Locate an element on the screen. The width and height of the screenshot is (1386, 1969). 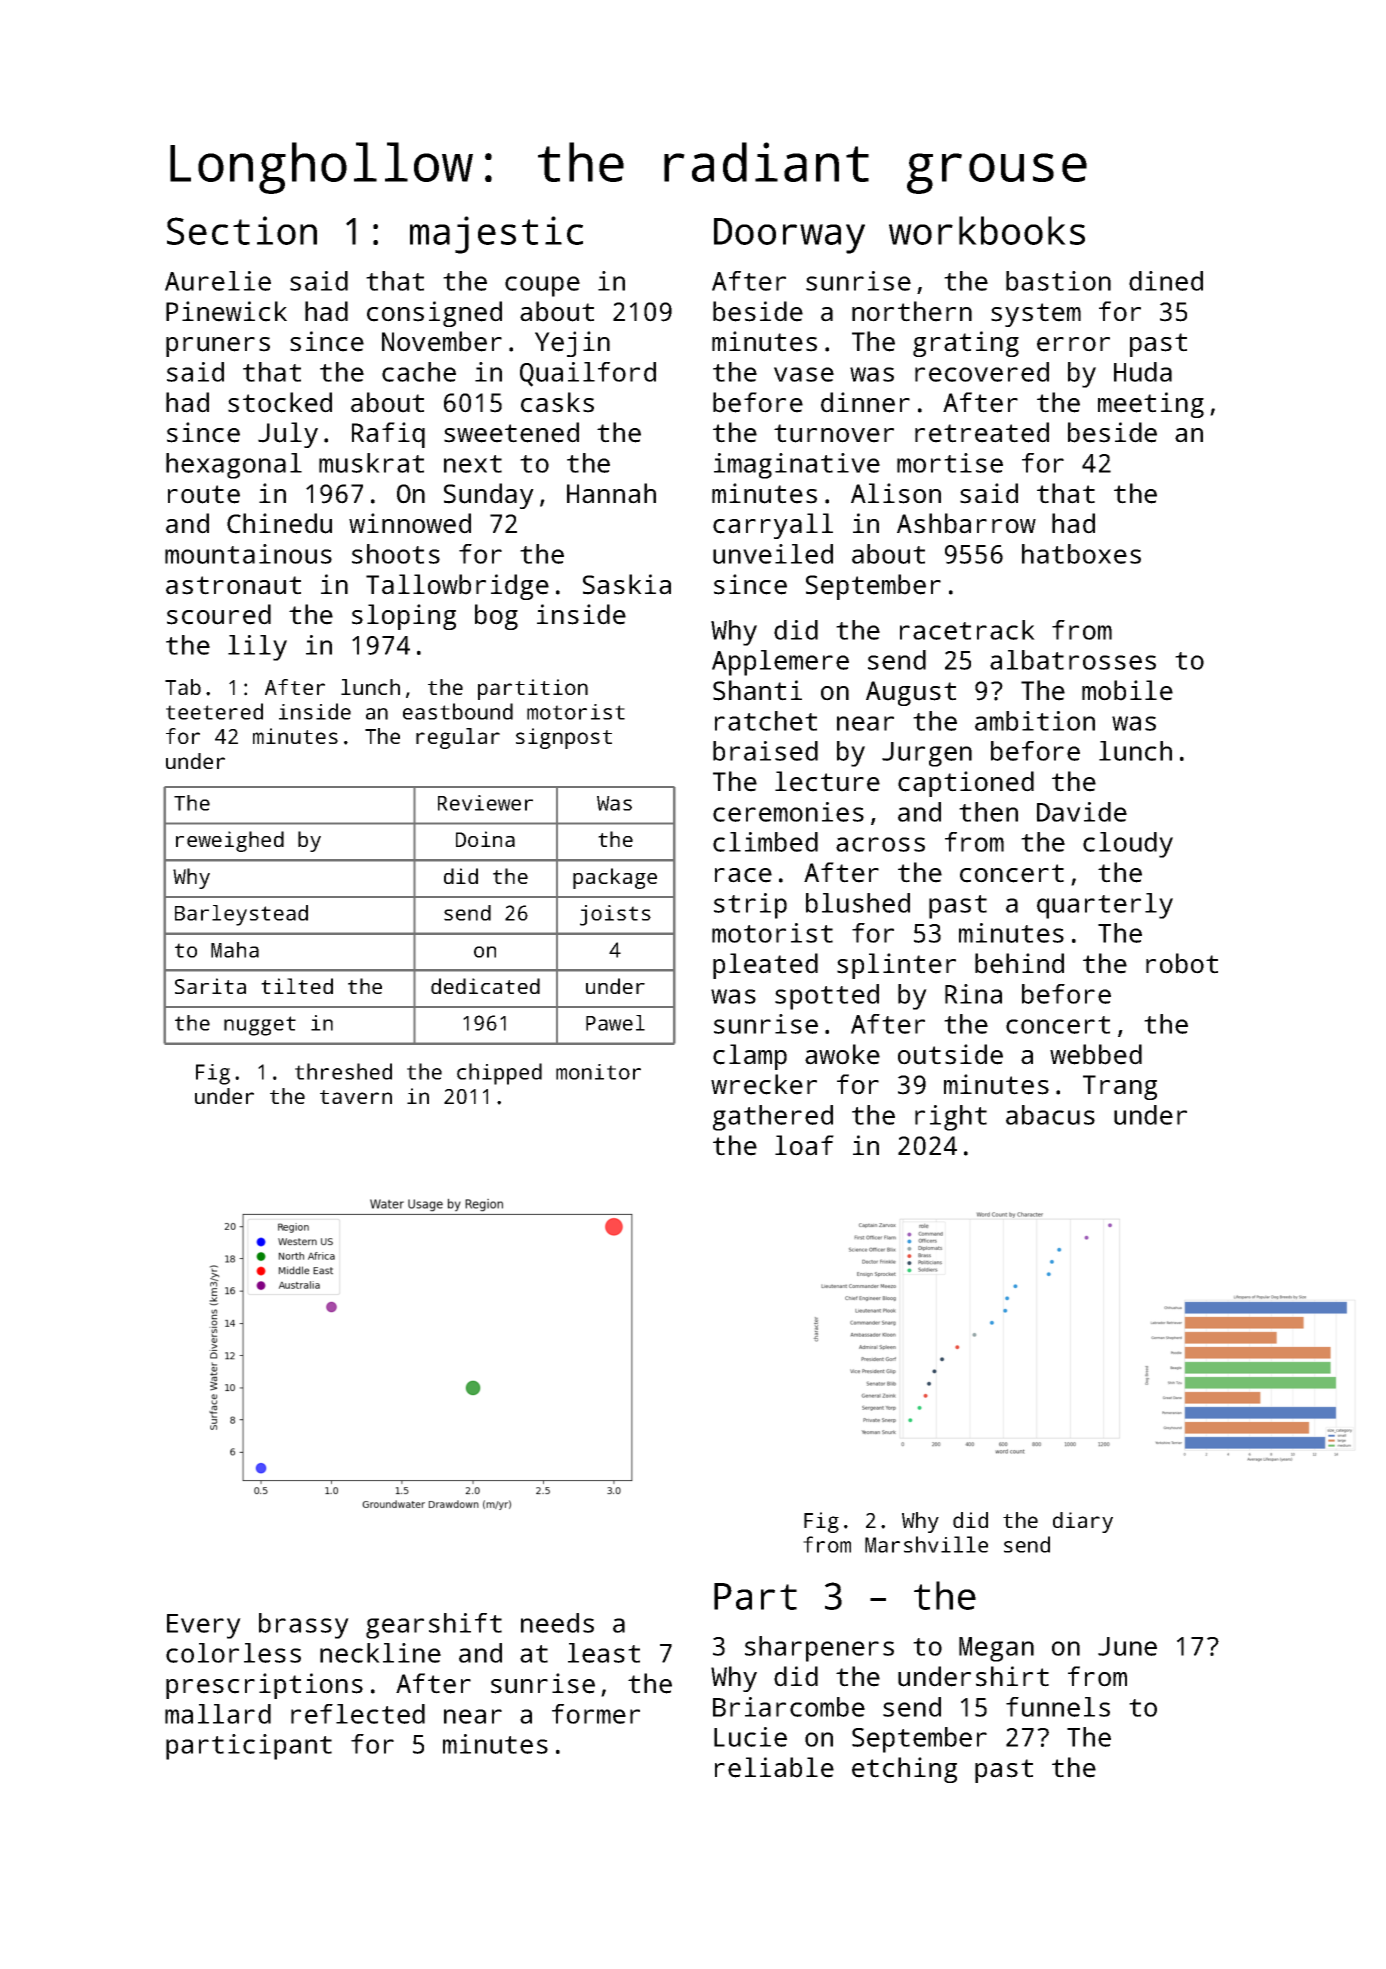
pruners is located at coordinates (218, 347).
